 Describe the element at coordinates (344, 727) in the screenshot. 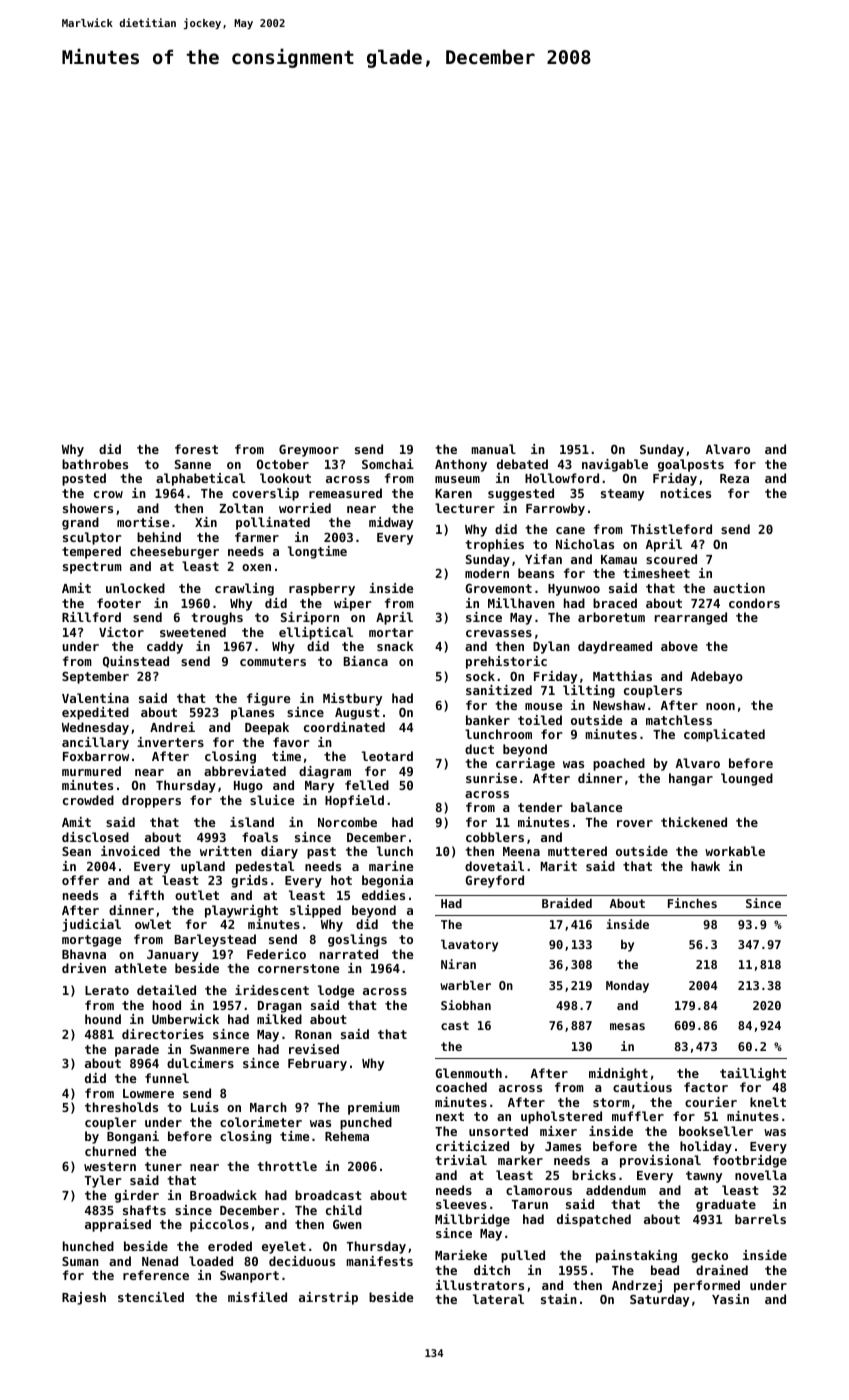

I see `coordinated` at that location.
